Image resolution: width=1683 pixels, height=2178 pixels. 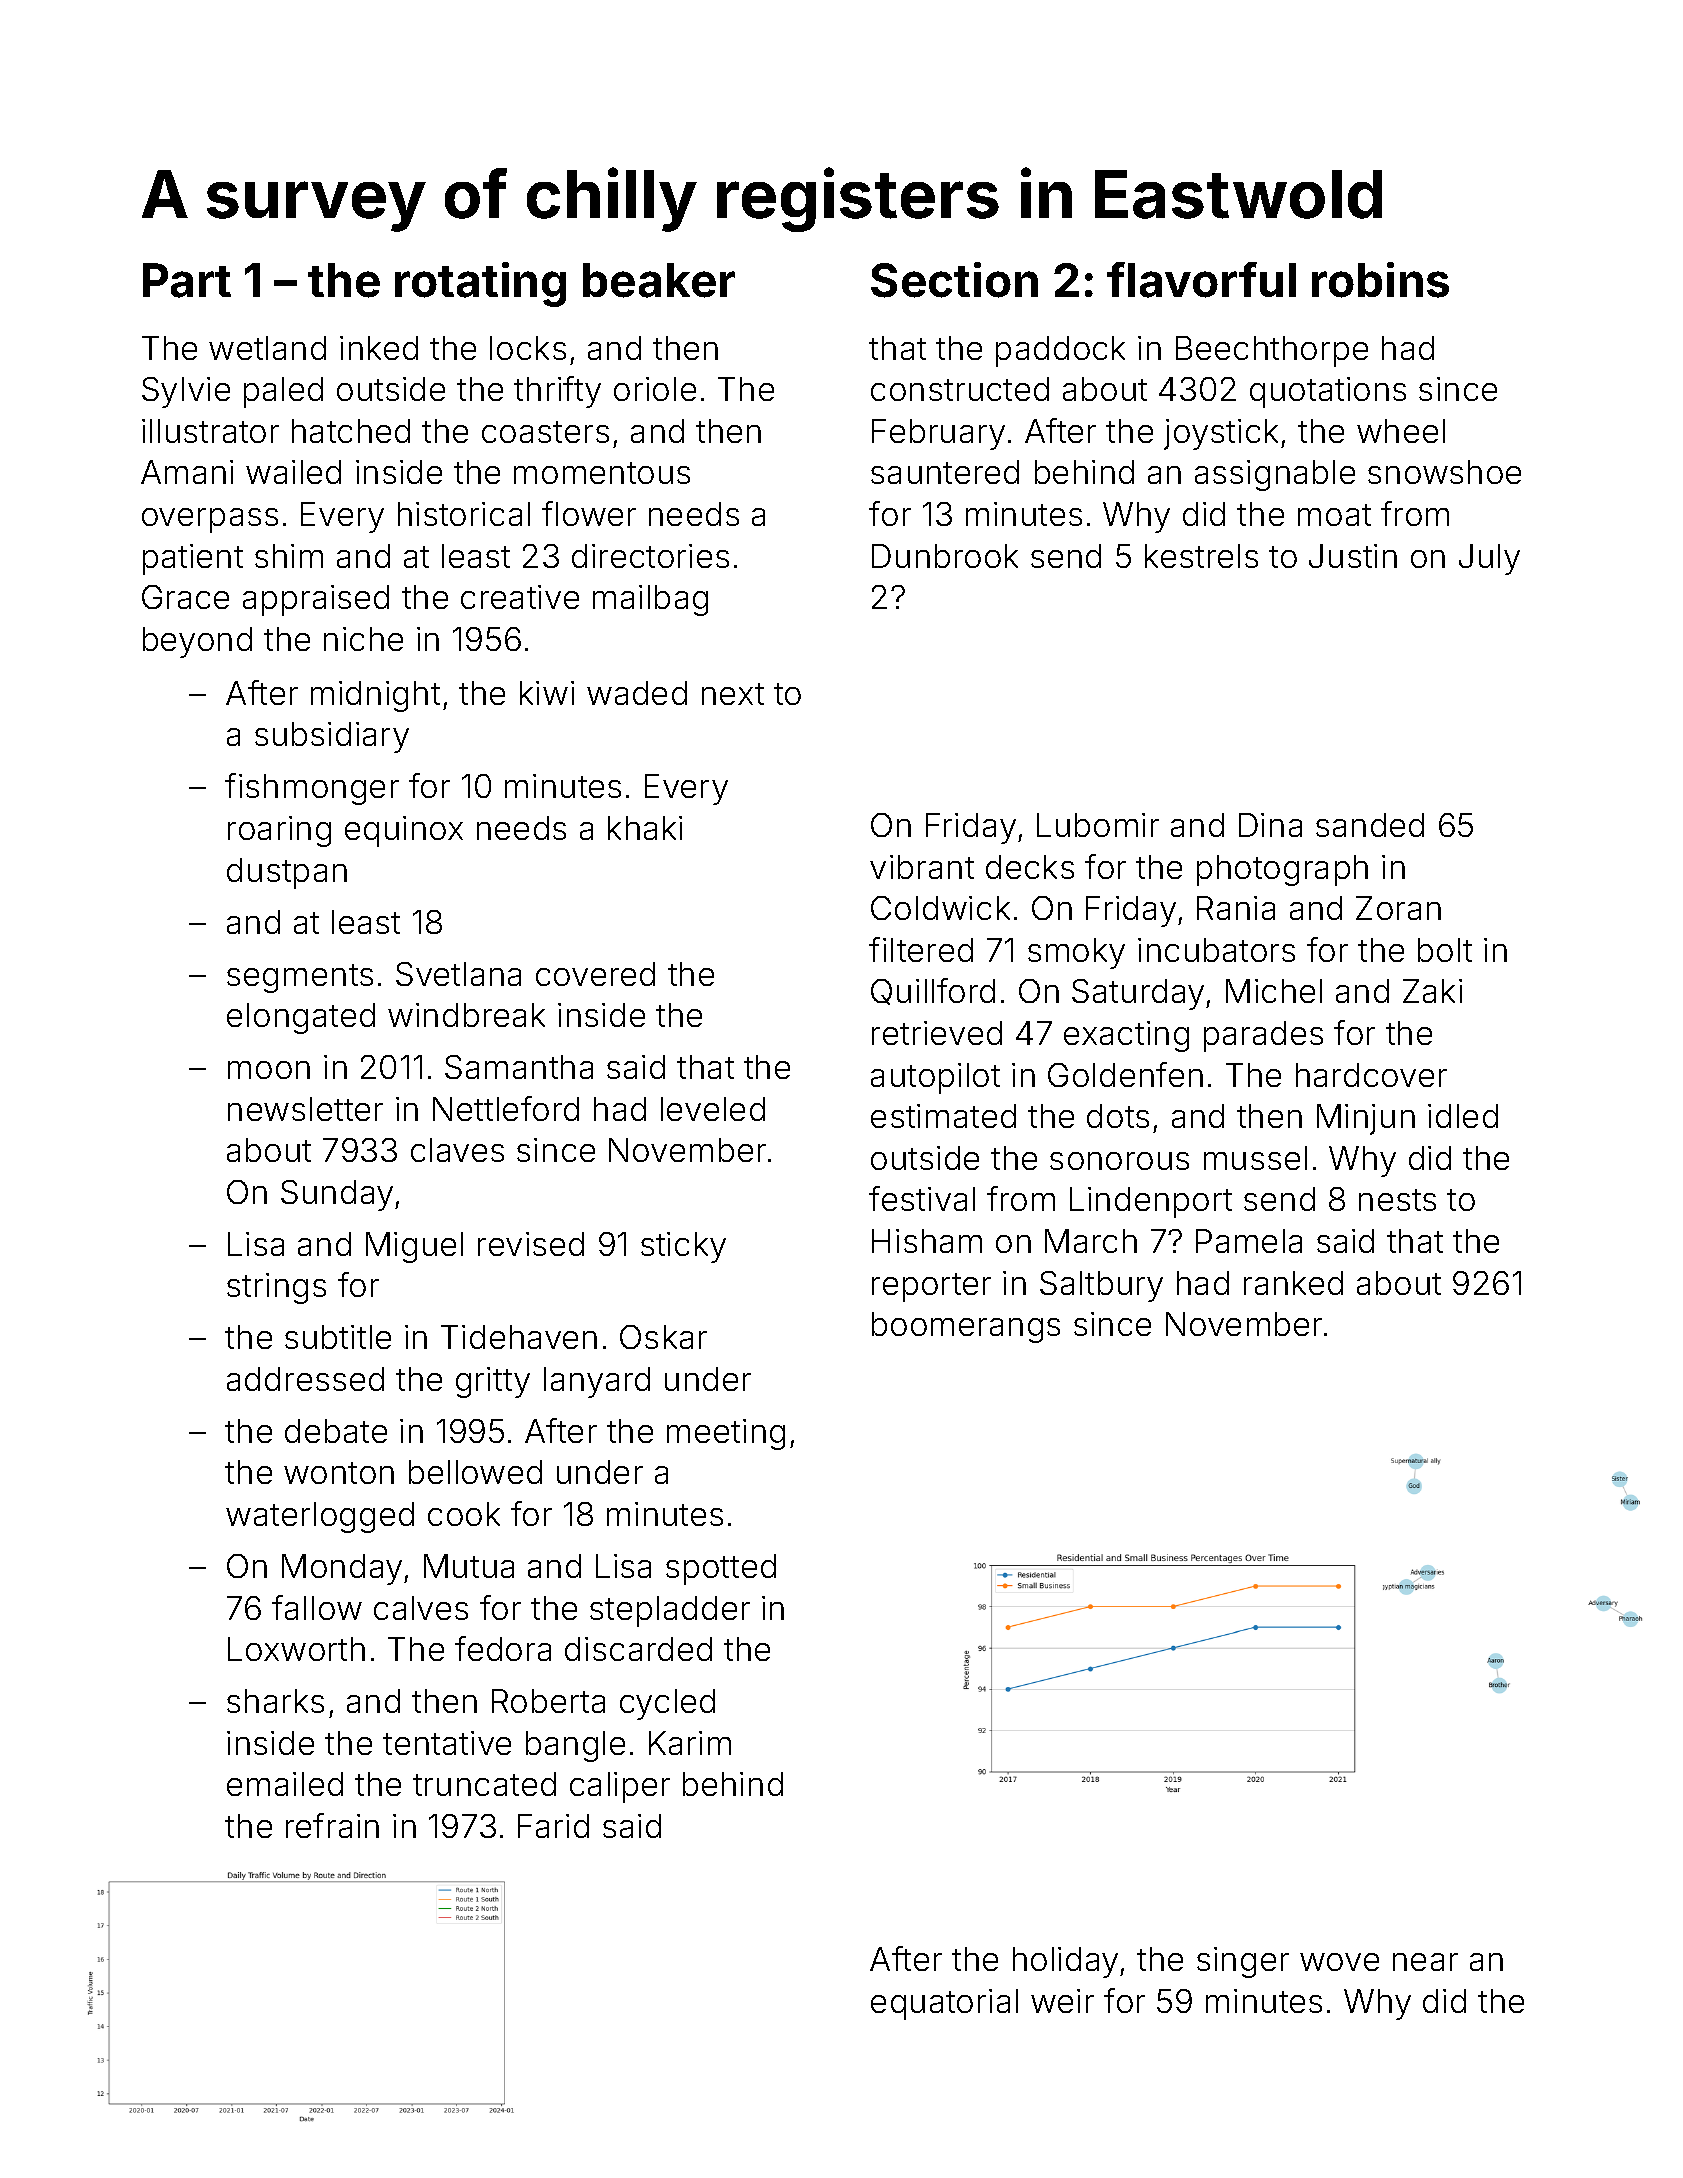 What do you see at coordinates (1293, 1283) in the screenshot?
I see `ranked` at bounding box center [1293, 1283].
